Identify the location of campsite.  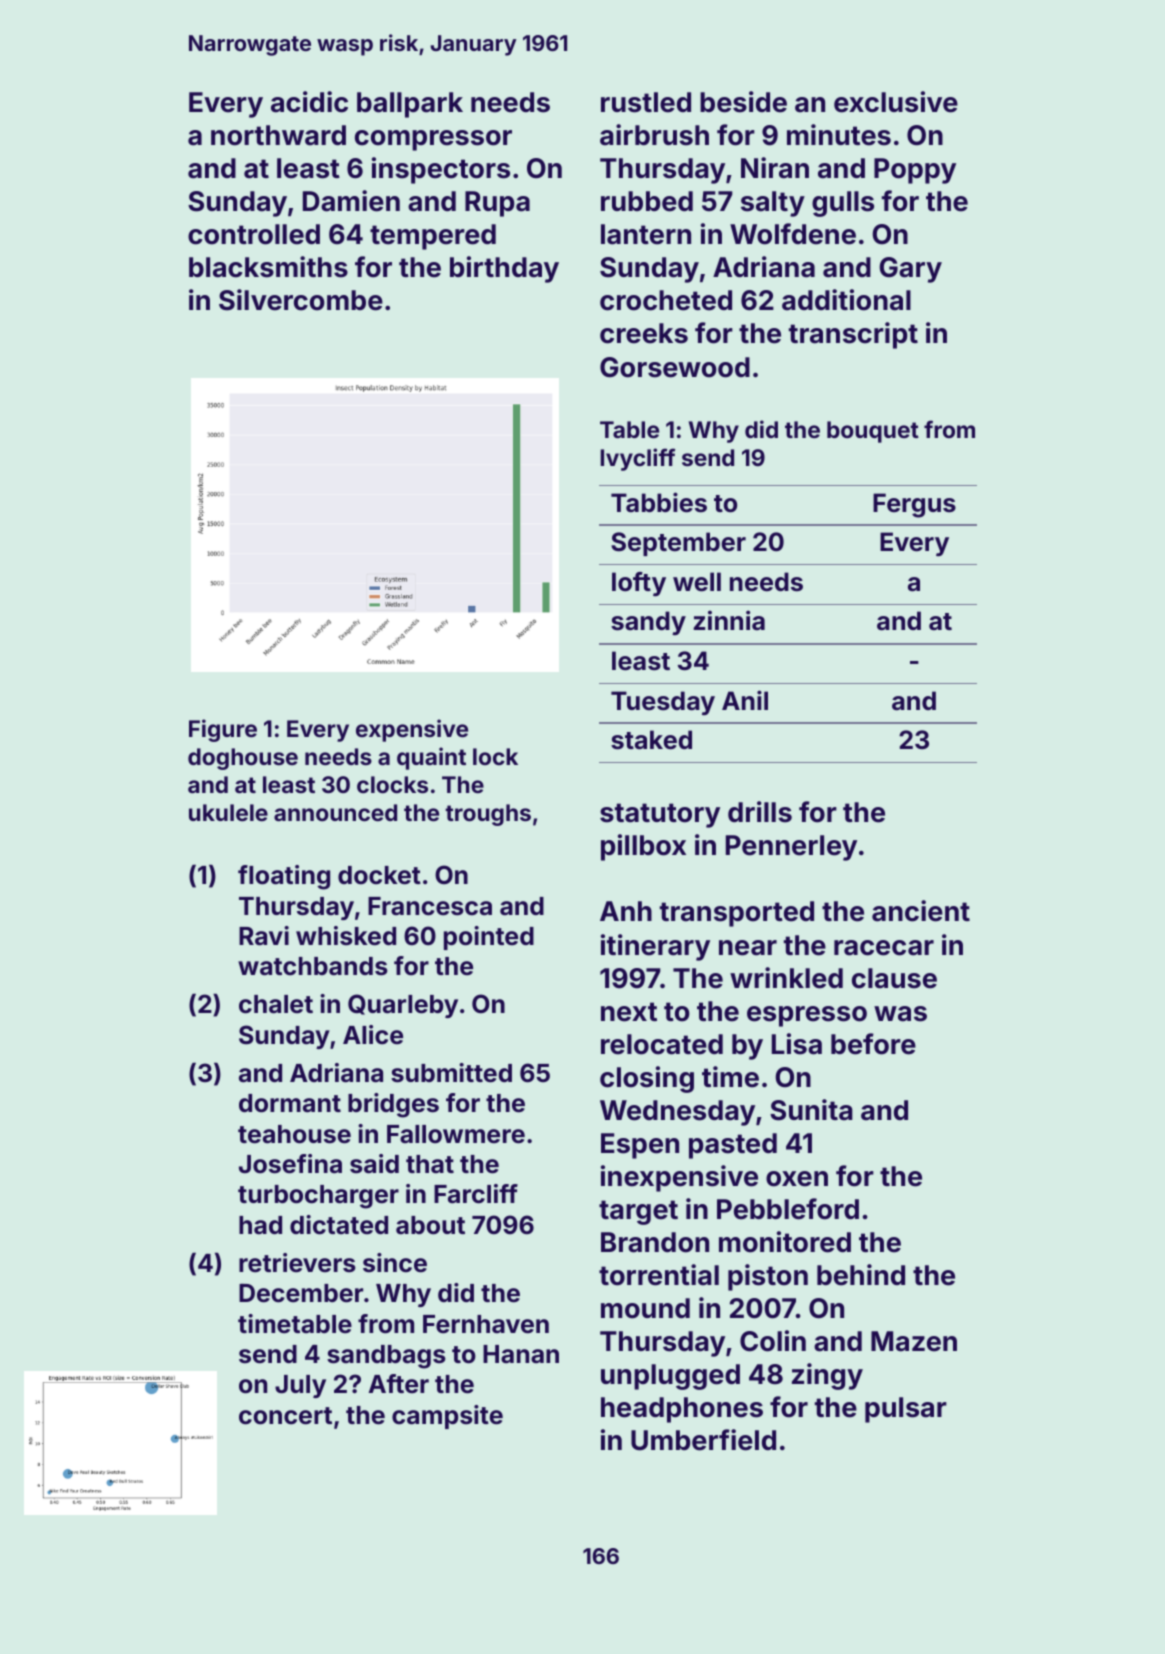
(447, 1417).
